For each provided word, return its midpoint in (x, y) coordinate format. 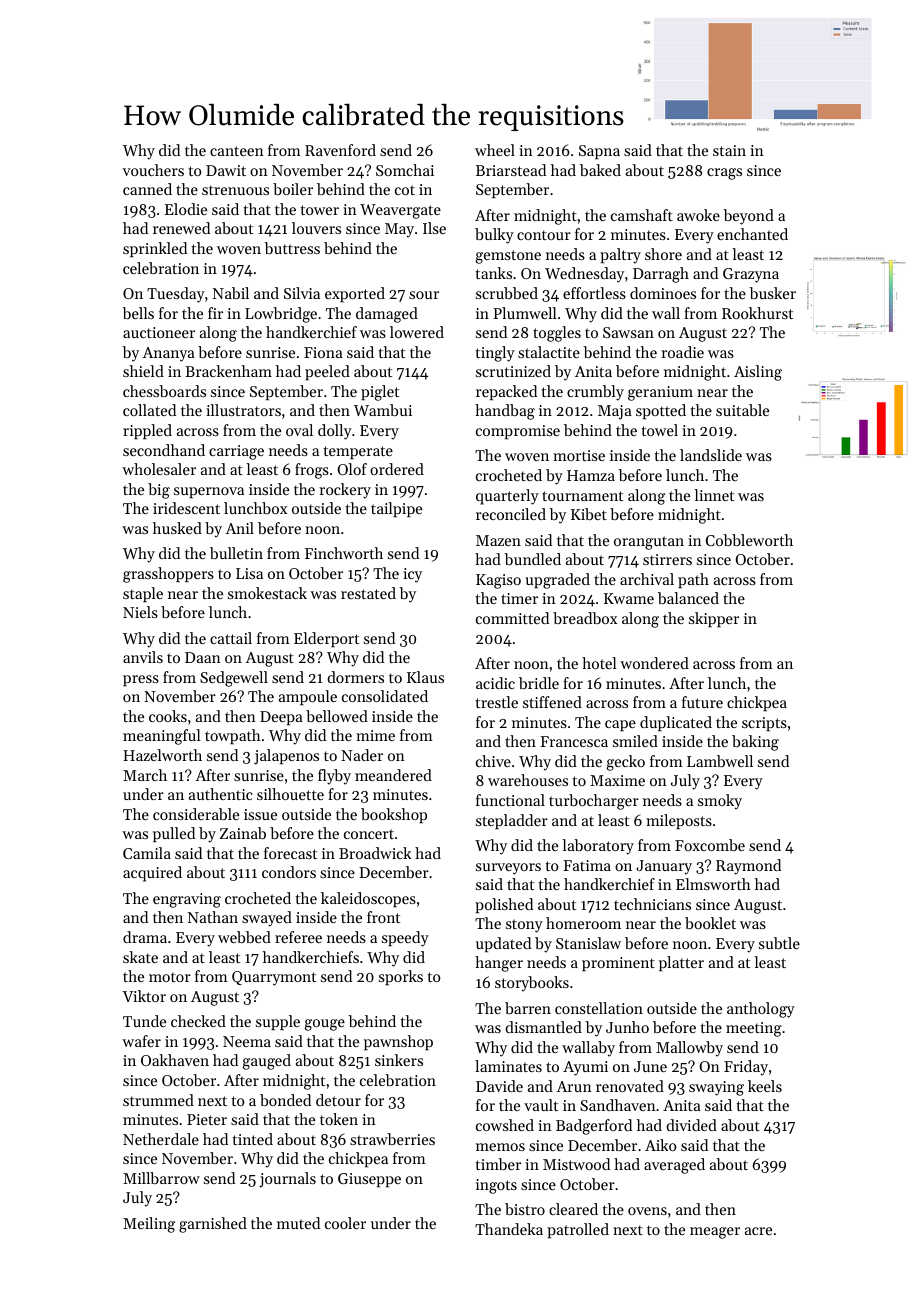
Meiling (149, 1225)
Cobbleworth (749, 540)
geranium (660, 393)
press (141, 680)
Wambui (383, 410)
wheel (495, 150)
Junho (627, 1027)
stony (524, 926)
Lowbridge (281, 315)
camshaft (642, 215)
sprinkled (155, 249)
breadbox (585, 618)
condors (289, 872)
